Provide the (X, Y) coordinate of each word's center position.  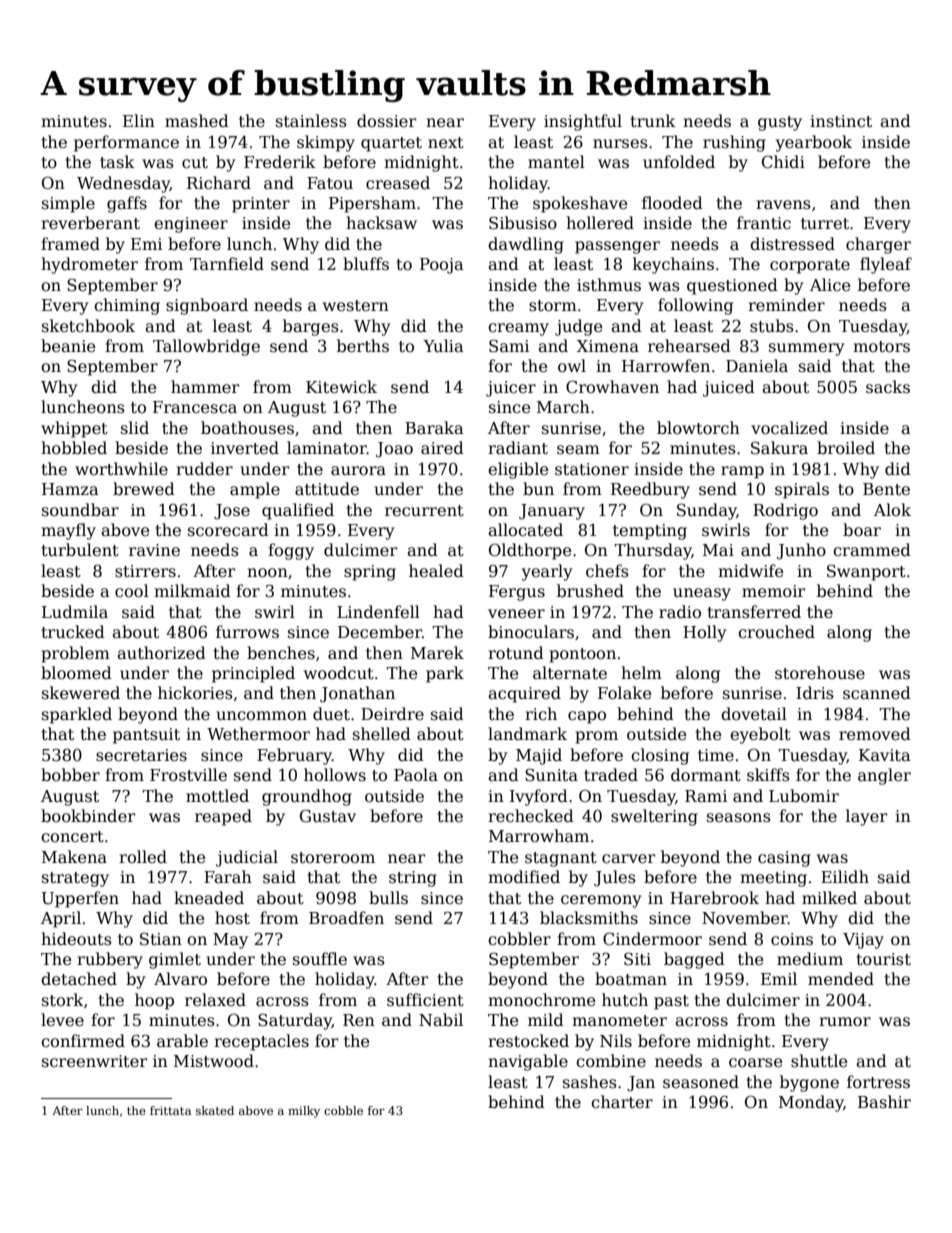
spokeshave (580, 204)
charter (622, 1102)
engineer (191, 225)
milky (304, 1112)
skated (215, 1110)
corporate (810, 266)
